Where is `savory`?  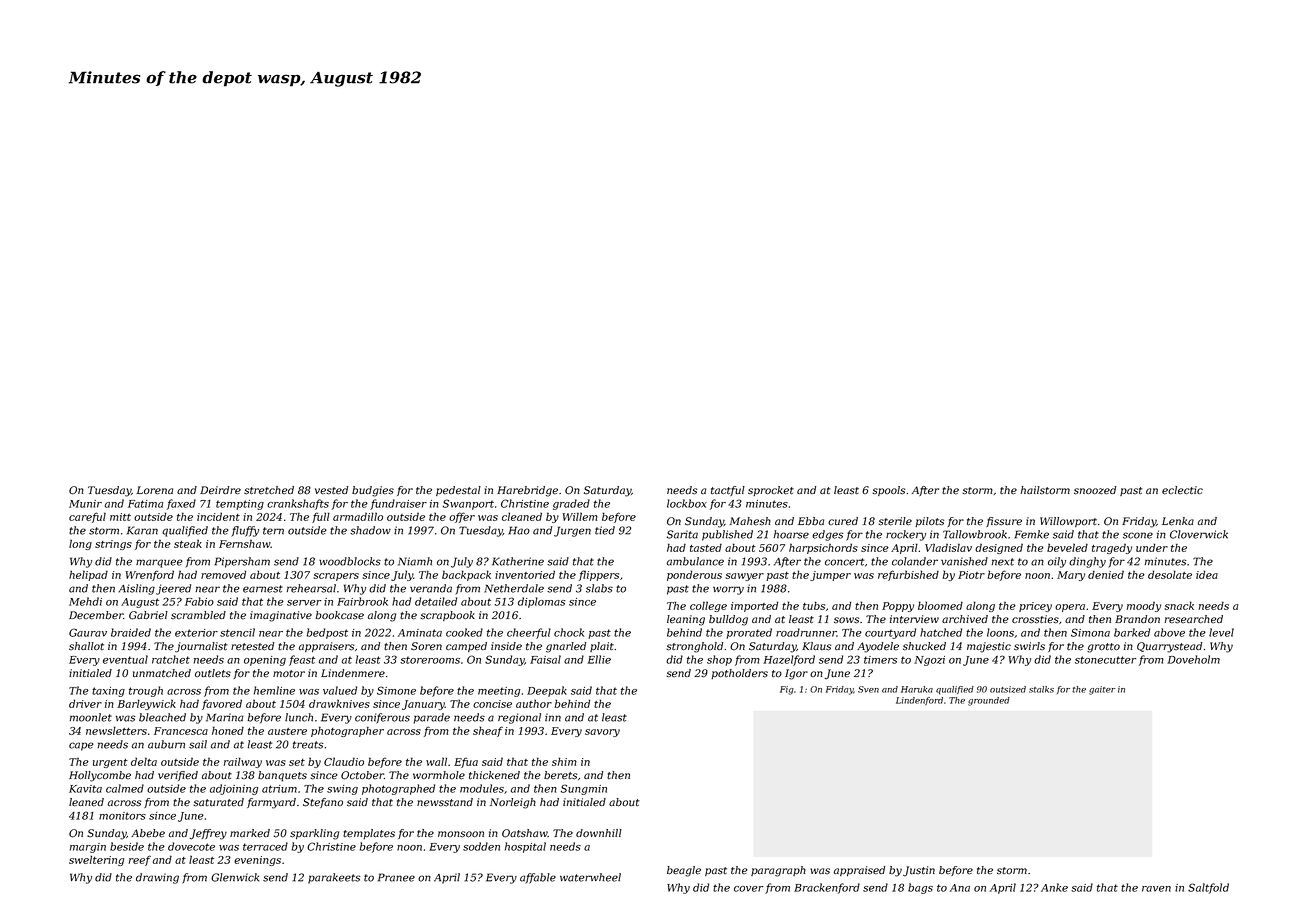
savory is located at coordinates (602, 733).
